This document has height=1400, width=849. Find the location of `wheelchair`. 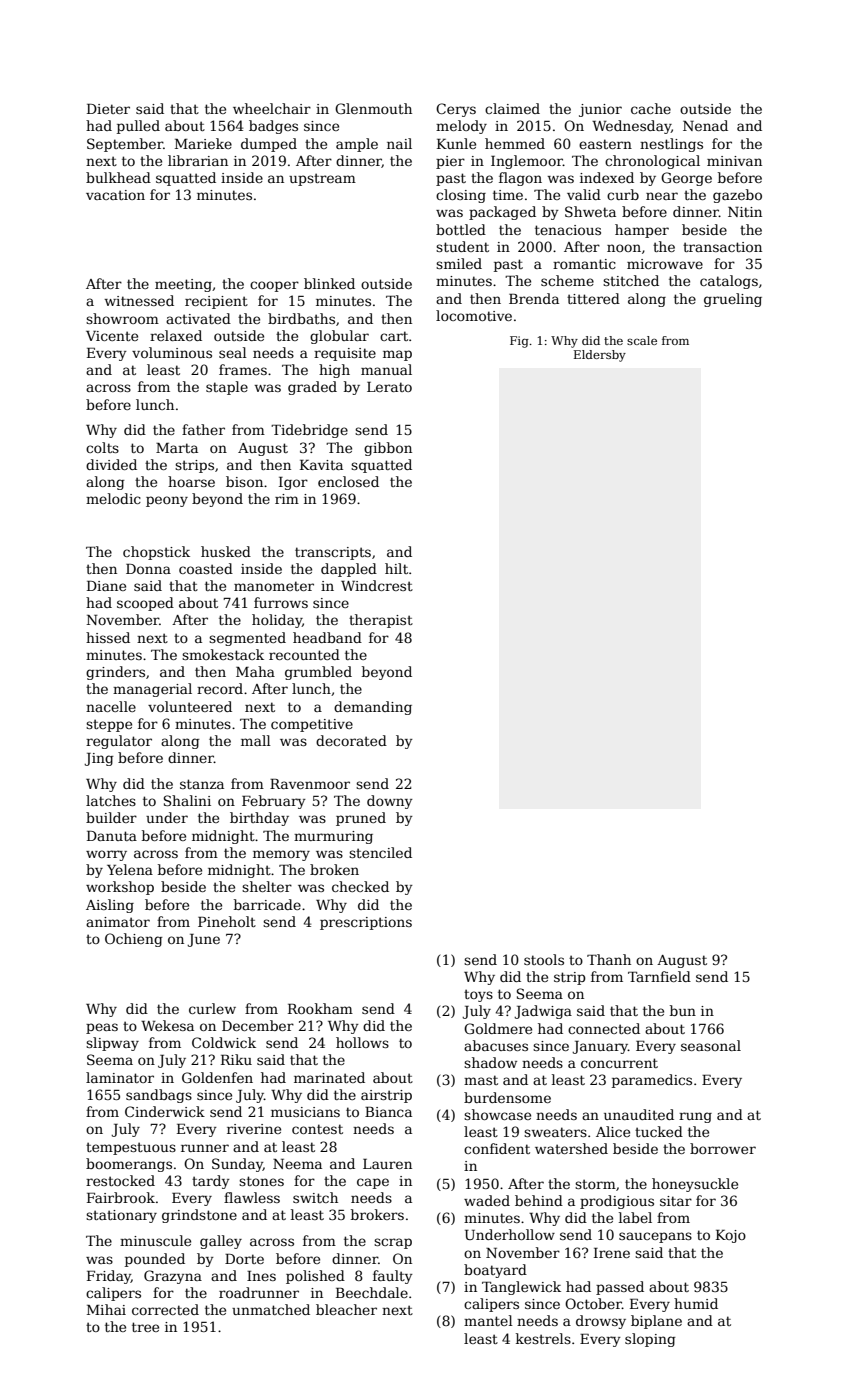

wheelchair is located at coordinates (272, 108).
